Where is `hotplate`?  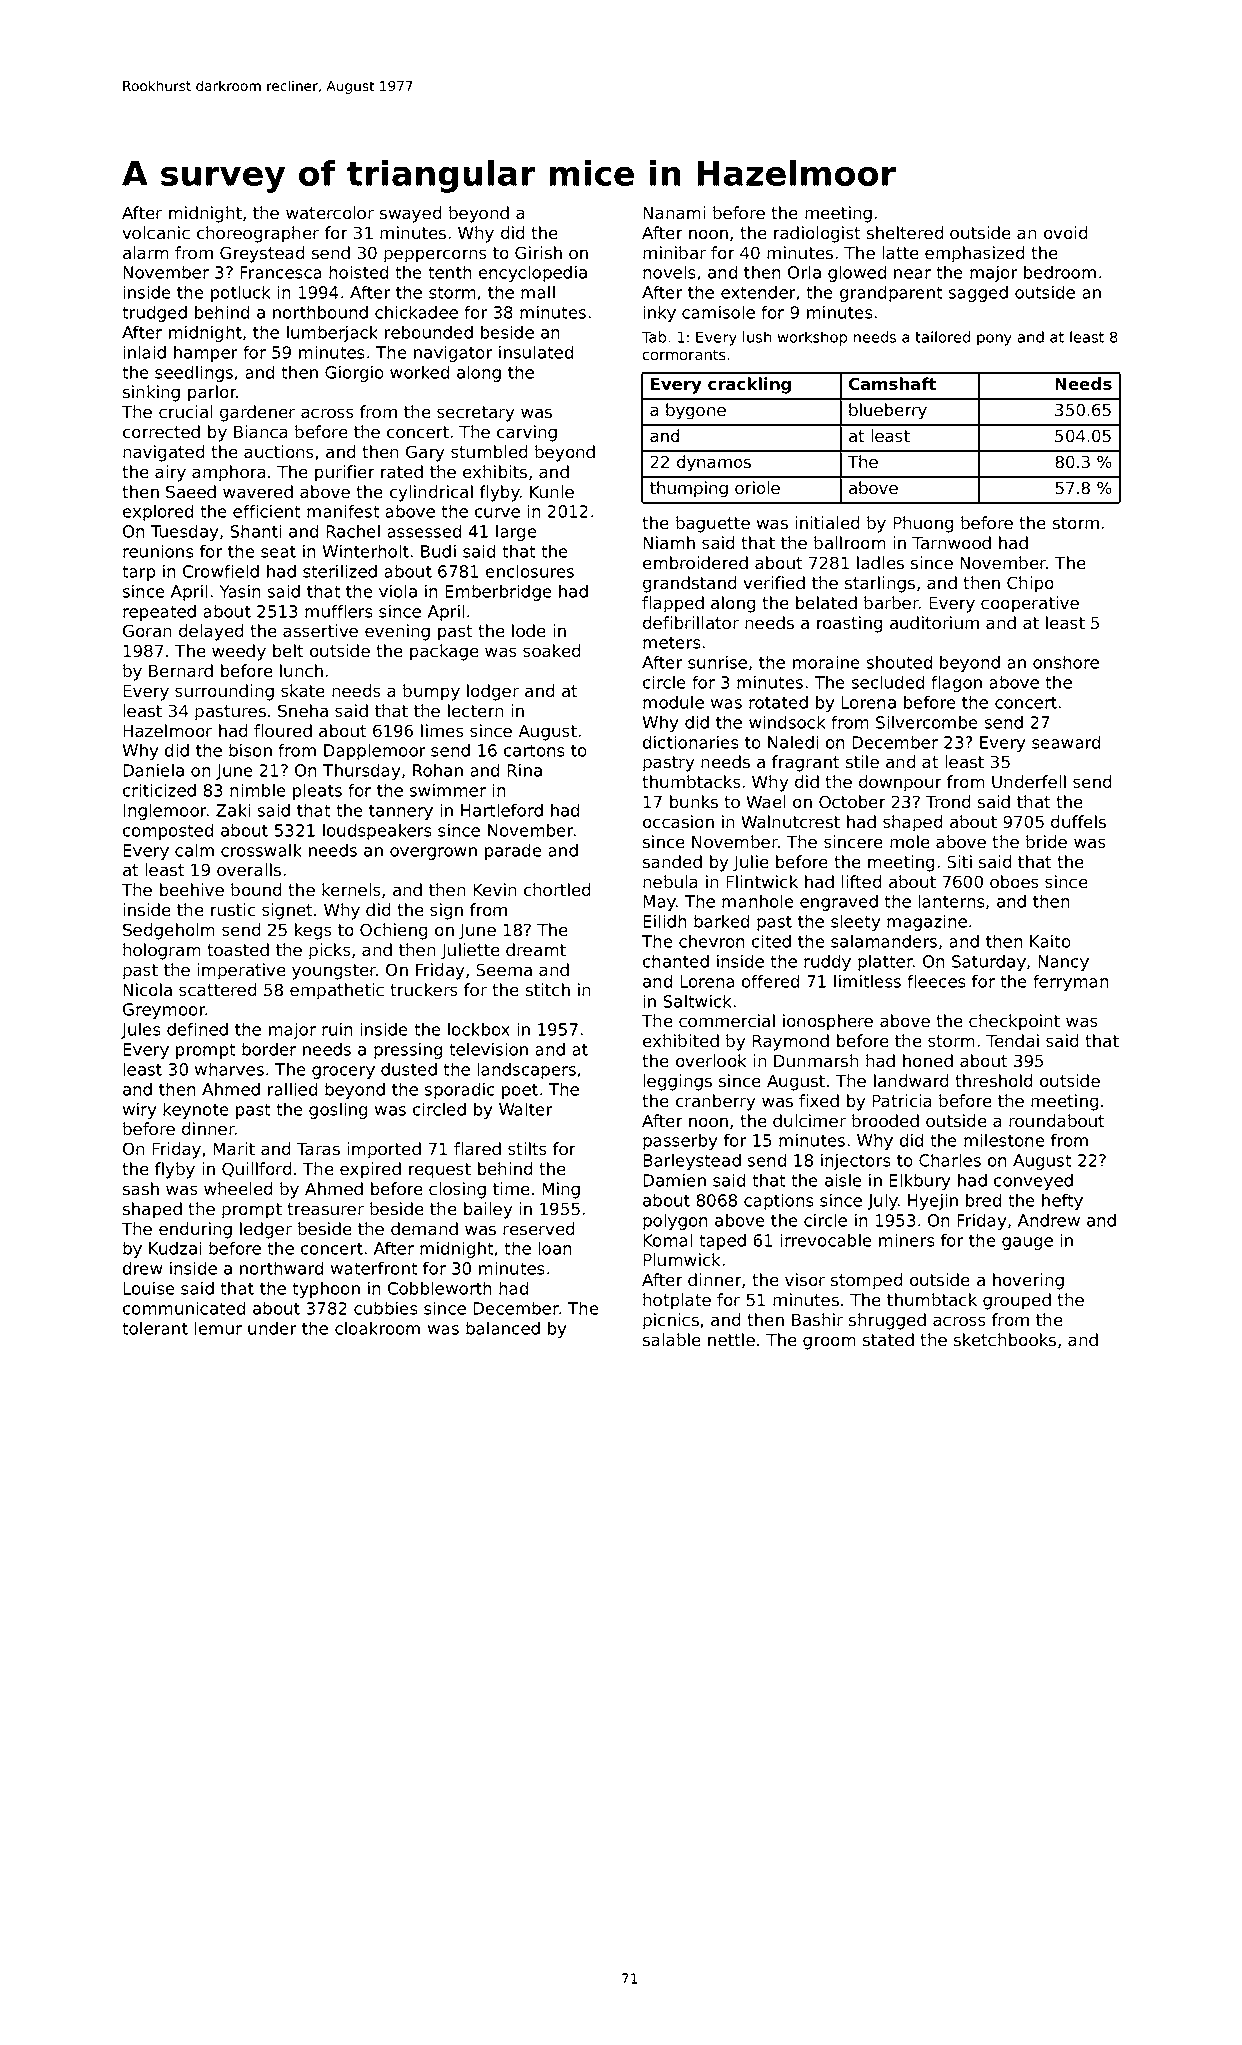 hotplate is located at coordinates (677, 1301).
